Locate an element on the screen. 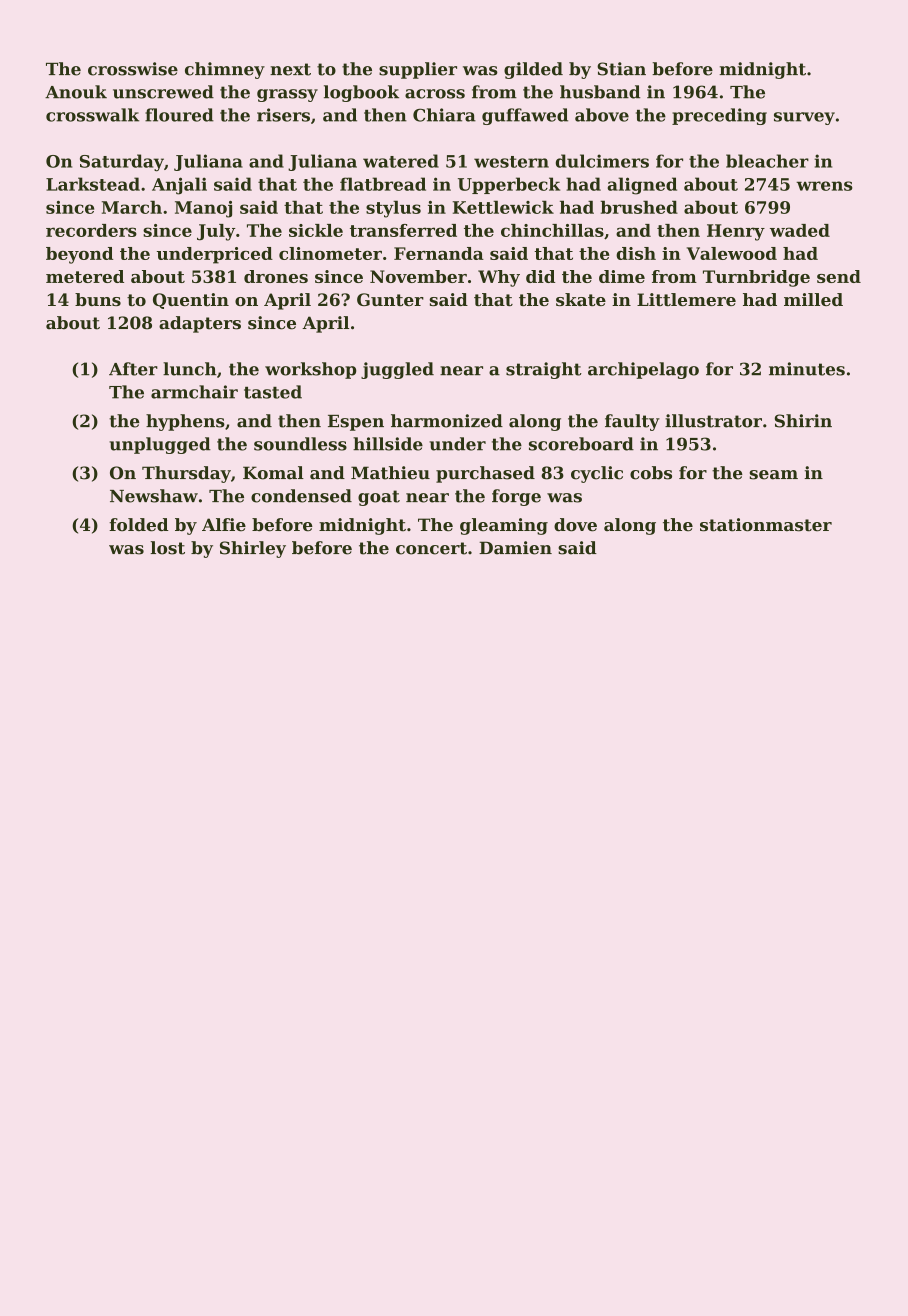 The width and height of the screenshot is (908, 1316). goat is located at coordinates (379, 498).
